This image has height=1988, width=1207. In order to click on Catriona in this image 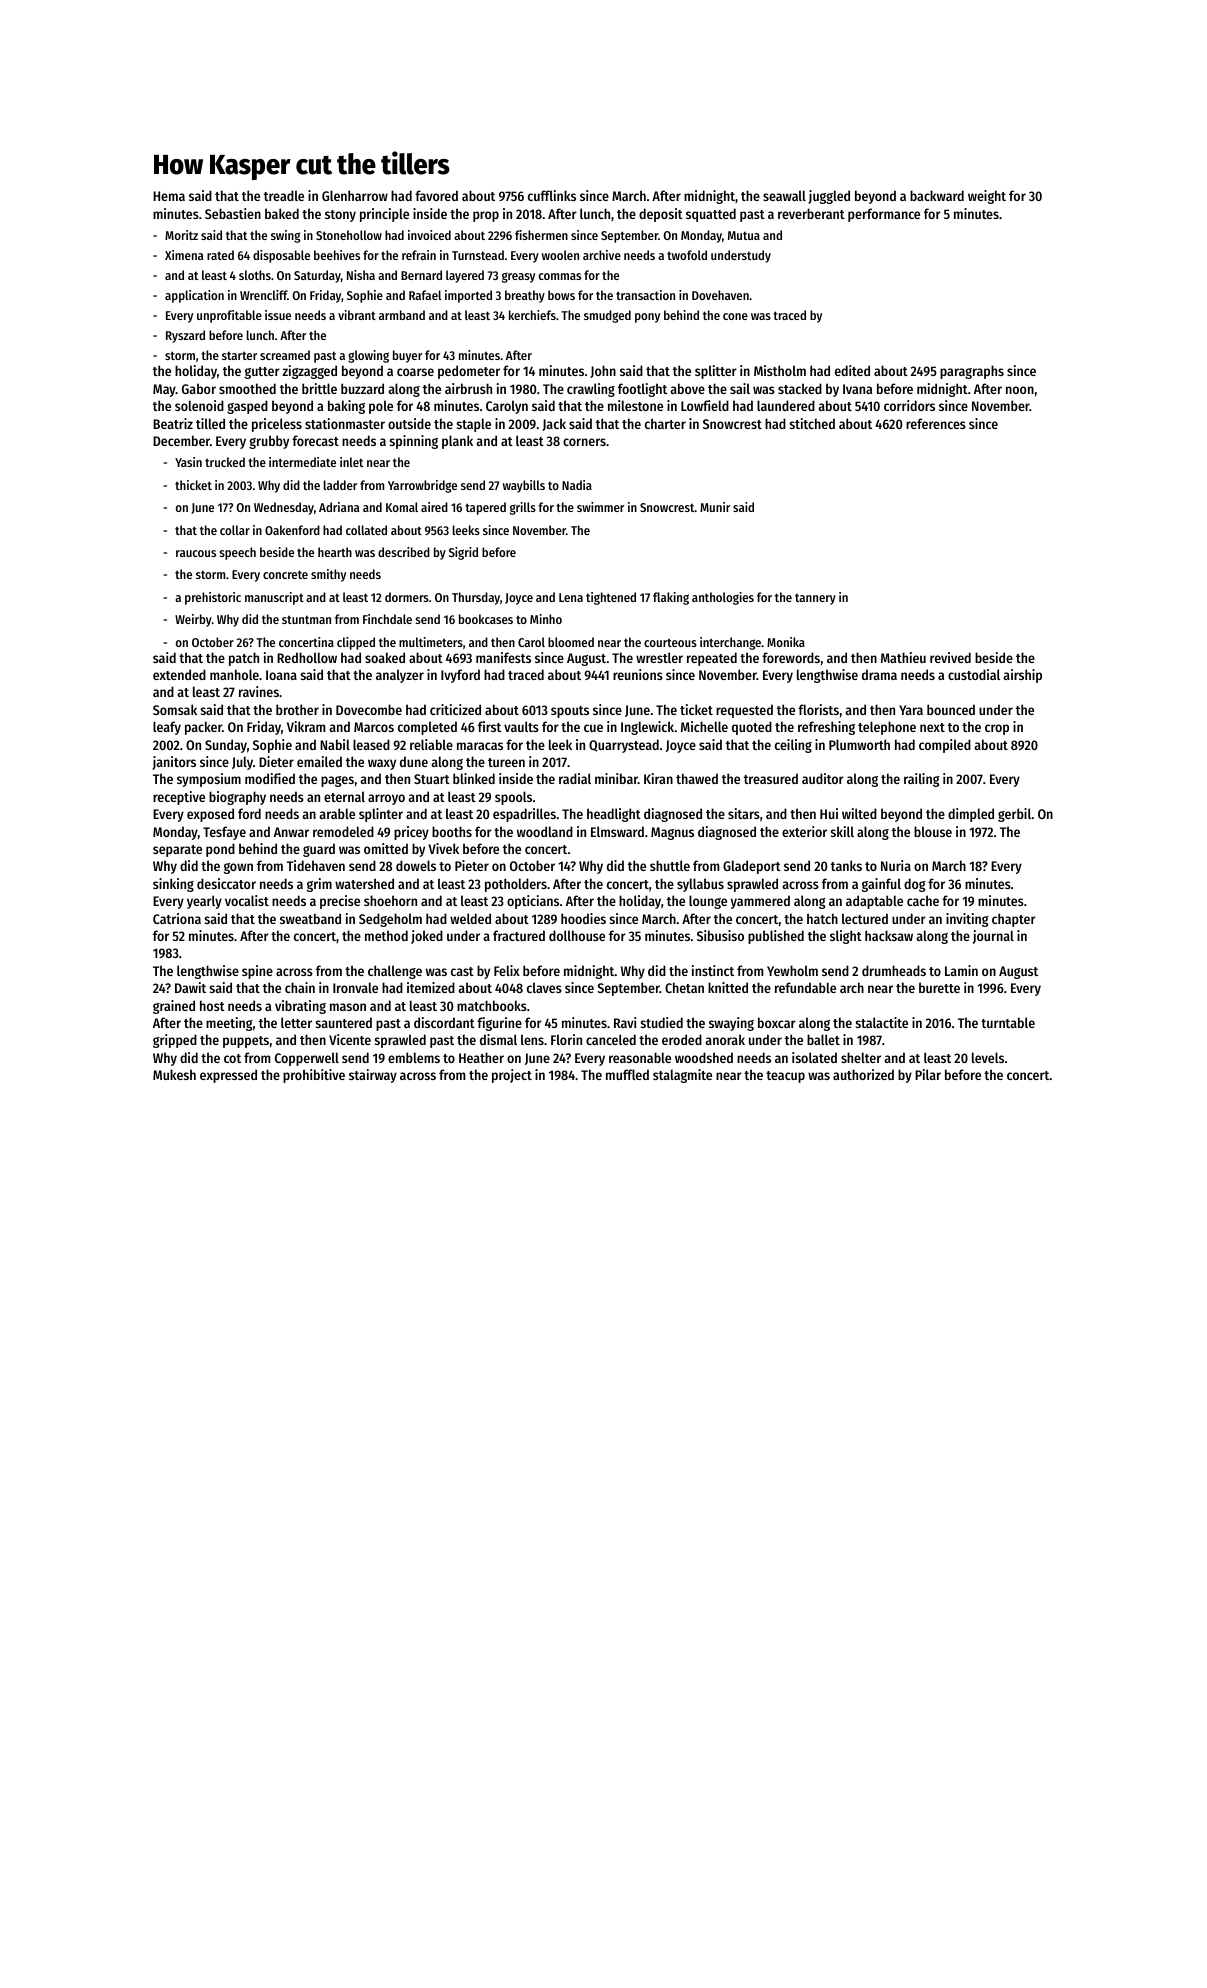, I will do `click(177, 918)`.
